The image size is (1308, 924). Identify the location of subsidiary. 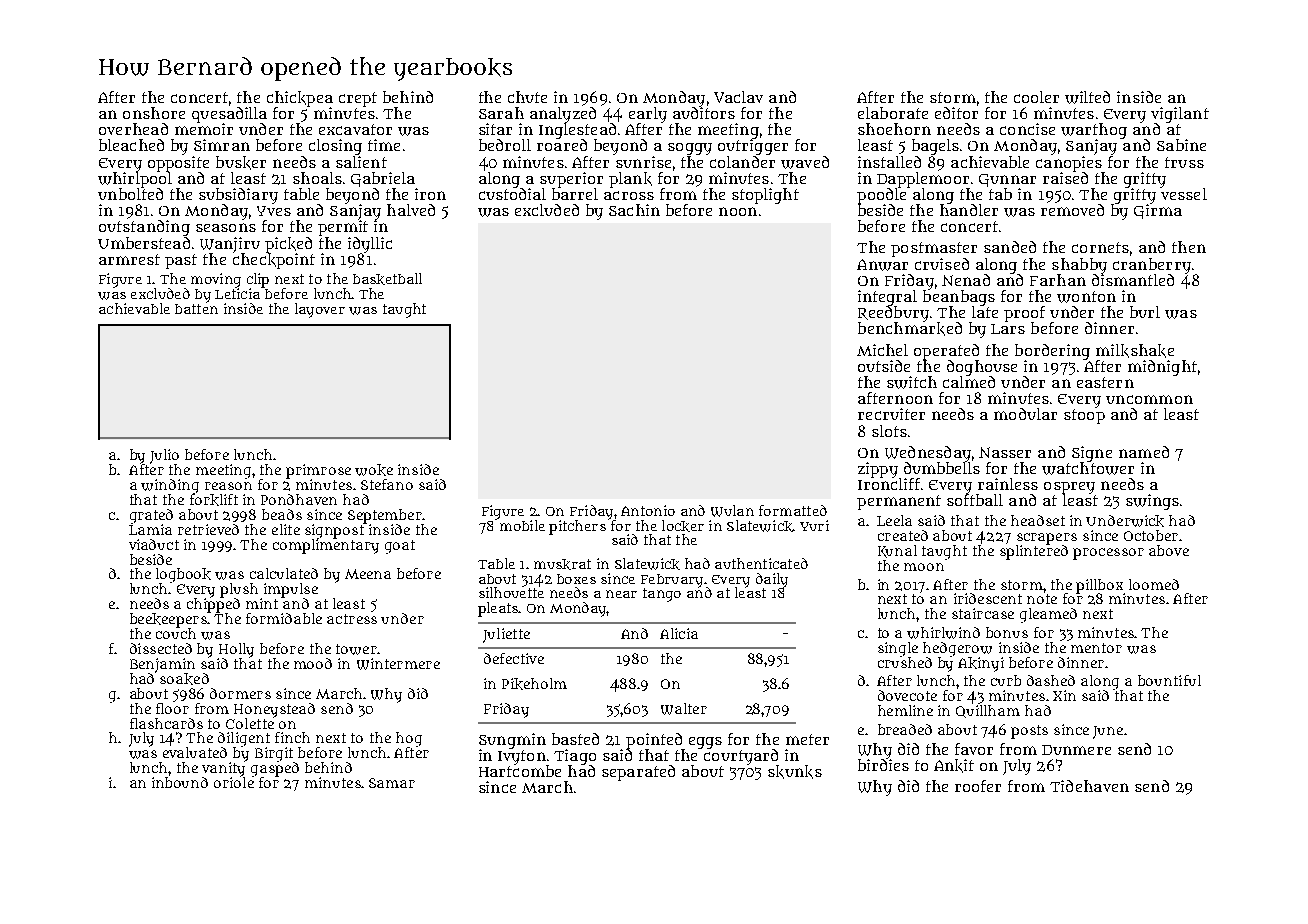
(238, 196).
